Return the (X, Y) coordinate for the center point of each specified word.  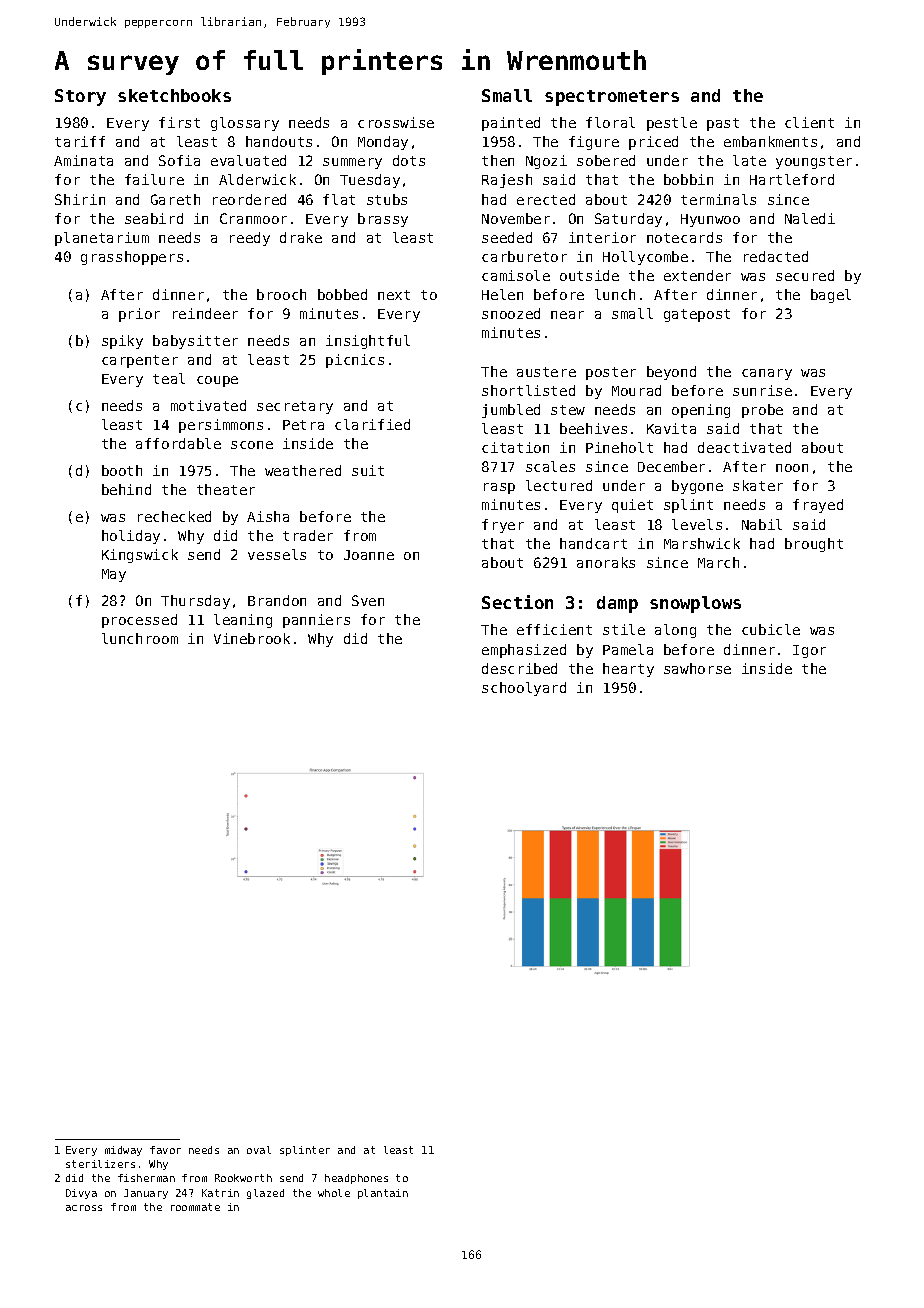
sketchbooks (174, 95)
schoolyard (524, 689)
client (809, 122)
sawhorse (697, 668)
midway (123, 1151)
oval (259, 1150)
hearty (628, 670)
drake (301, 237)
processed (139, 621)
